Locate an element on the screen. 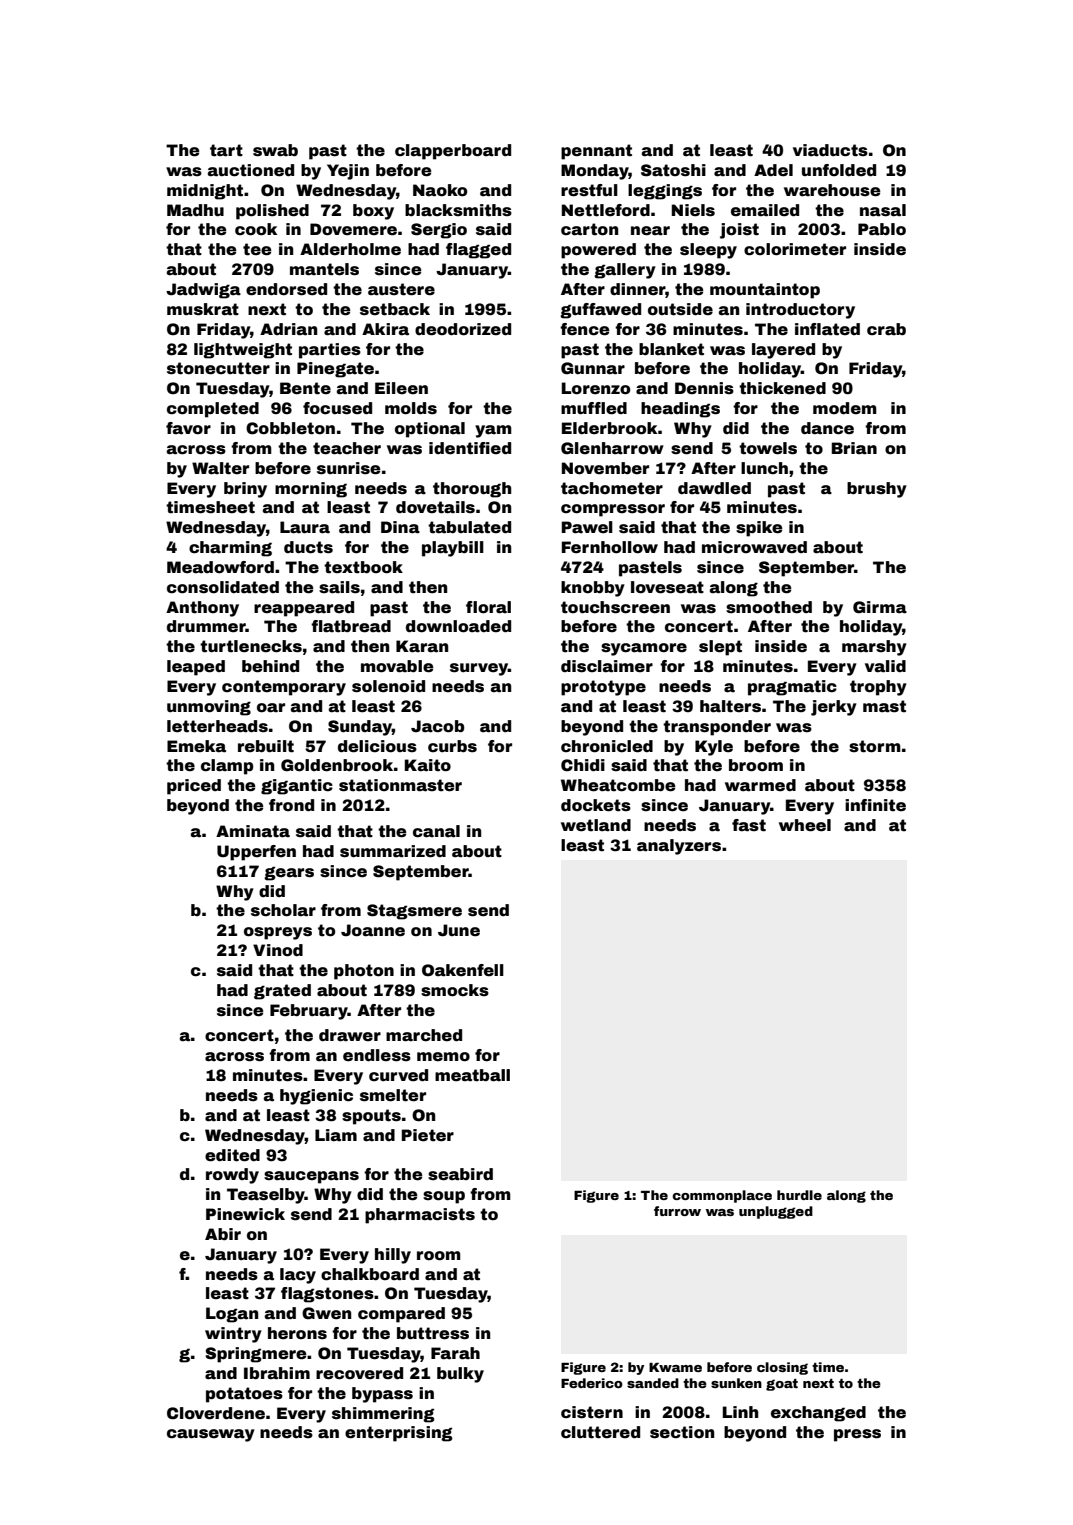 This screenshot has width=1073, height=1525. wheel is located at coordinates (805, 825).
